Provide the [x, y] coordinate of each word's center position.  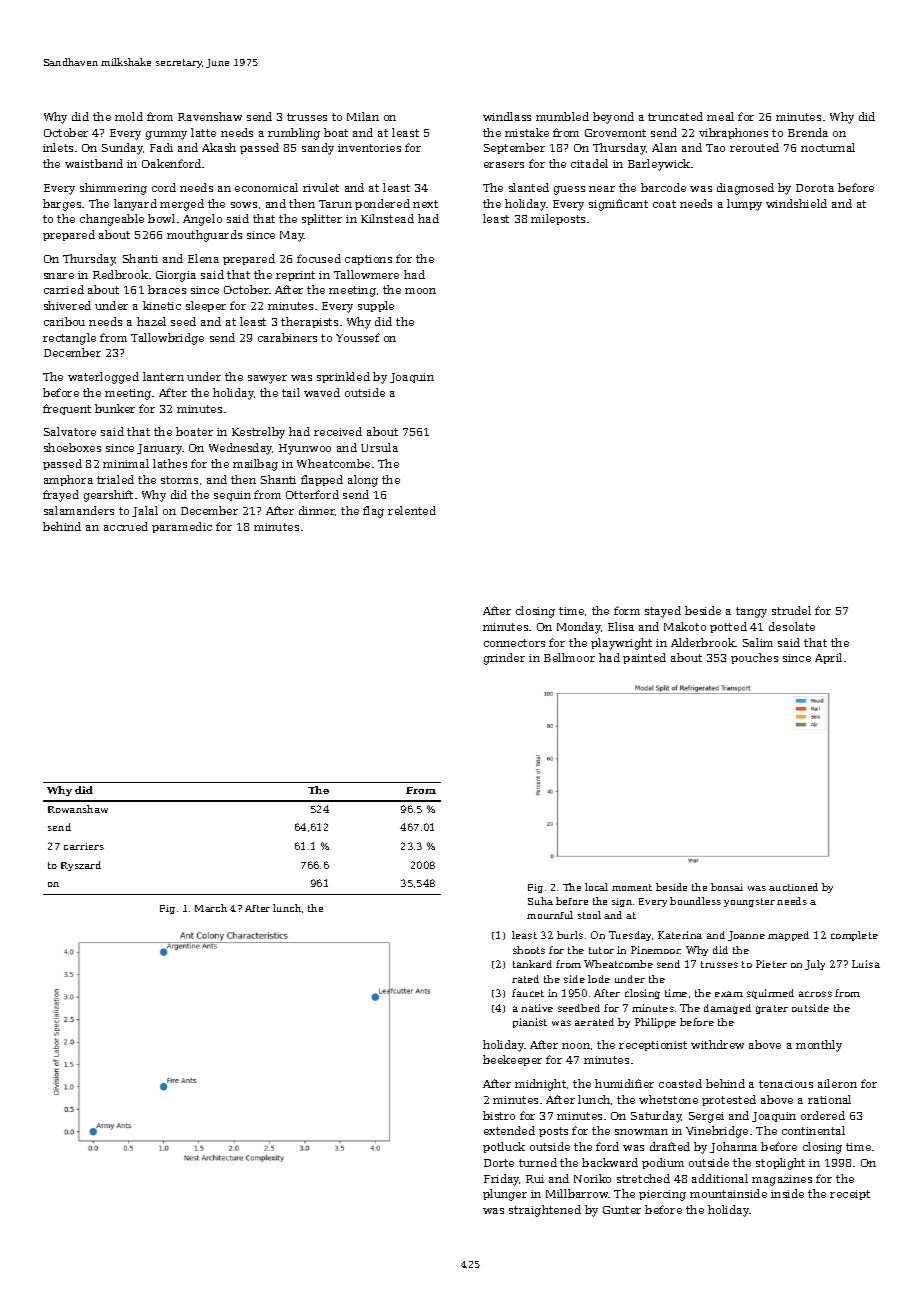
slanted [529, 187]
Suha [540, 901]
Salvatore [70, 431]
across [815, 994]
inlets [58, 147]
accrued [126, 526]
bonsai [727, 887]
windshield [796, 203]
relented [412, 510]
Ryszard [81, 866]
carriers [84, 846]
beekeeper [512, 1060]
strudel [791, 610]
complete [854, 936]
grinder [504, 659]
